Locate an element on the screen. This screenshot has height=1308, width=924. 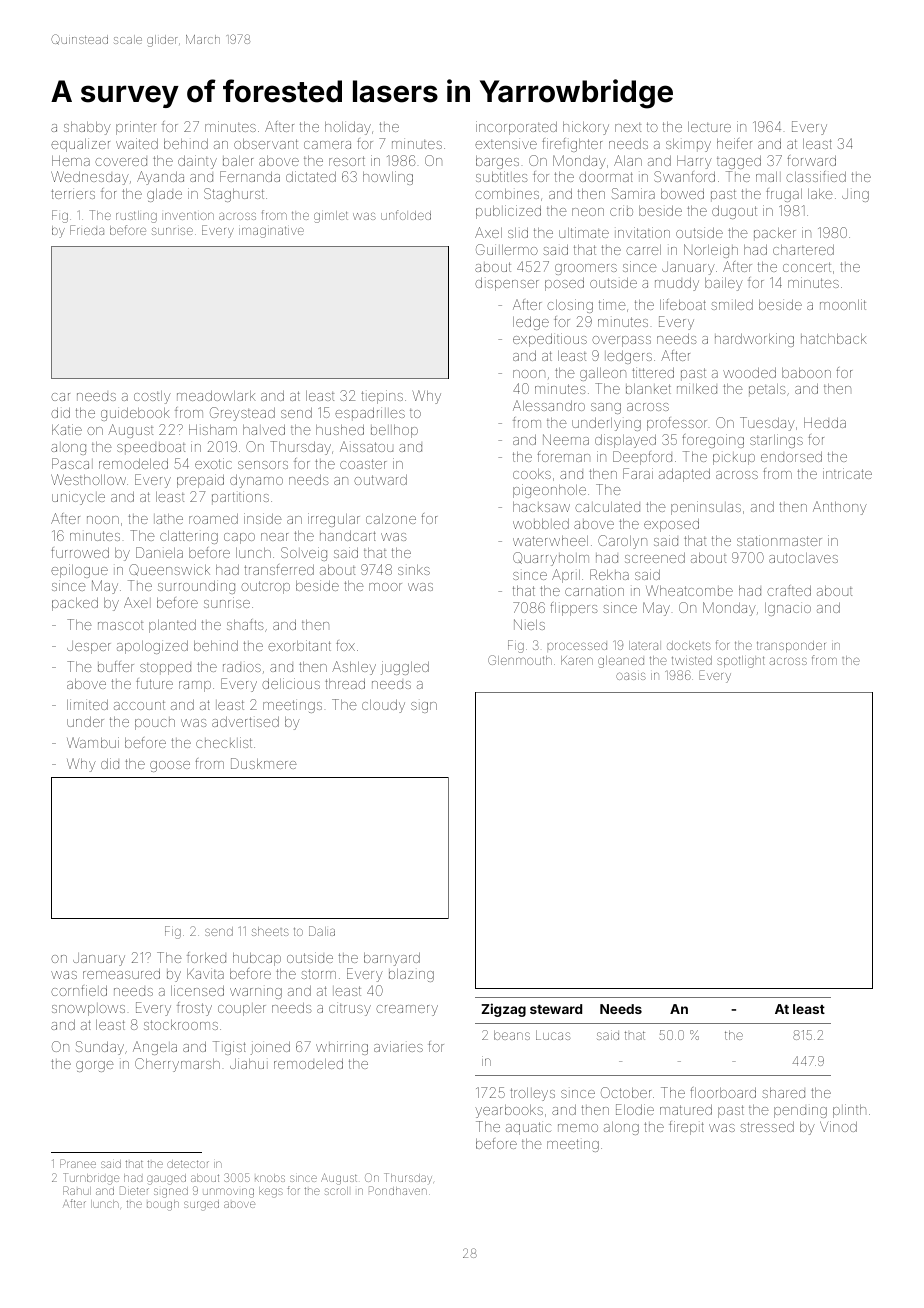
holiday is located at coordinates (348, 128).
